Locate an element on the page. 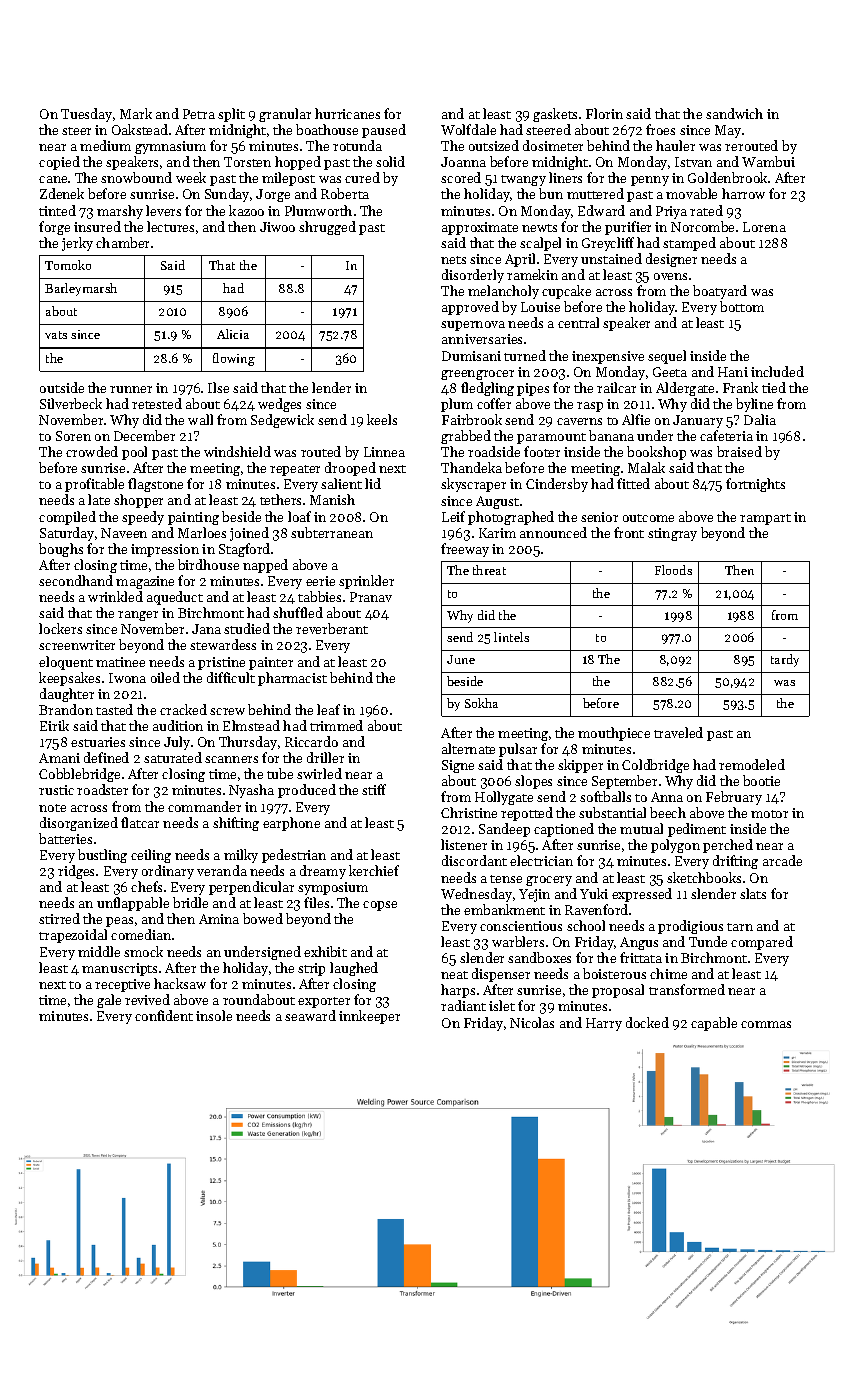 The width and height of the page is (849, 1400). outside is located at coordinates (62, 387).
